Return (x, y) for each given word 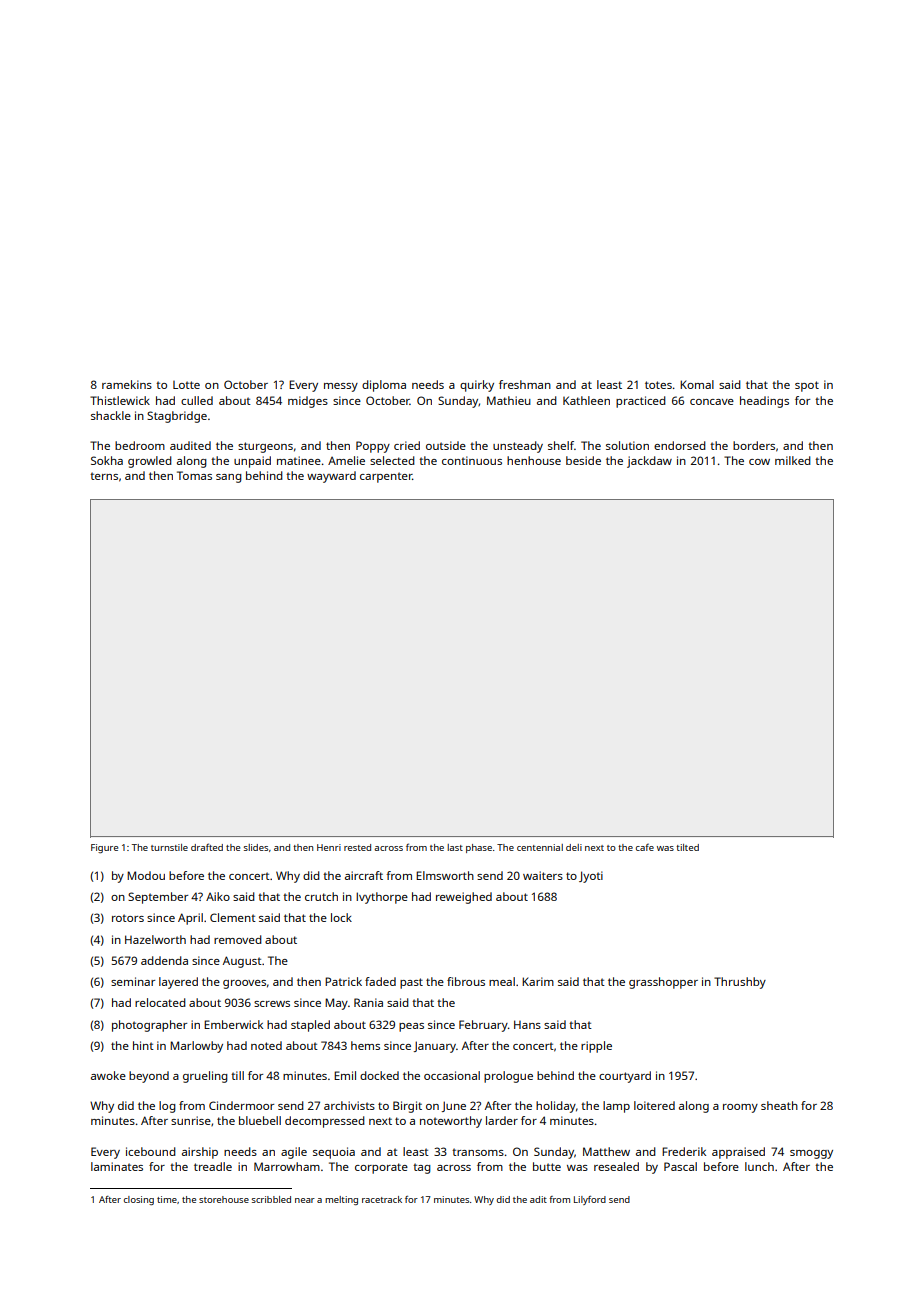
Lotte (186, 385)
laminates (117, 1166)
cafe (645, 847)
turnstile (169, 847)
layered (178, 983)
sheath (779, 1105)
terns (104, 476)
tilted (687, 847)
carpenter (386, 477)
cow (759, 462)
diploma (384, 386)
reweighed (464, 898)
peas (411, 1027)
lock (341, 917)
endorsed (680, 445)
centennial (540, 847)
